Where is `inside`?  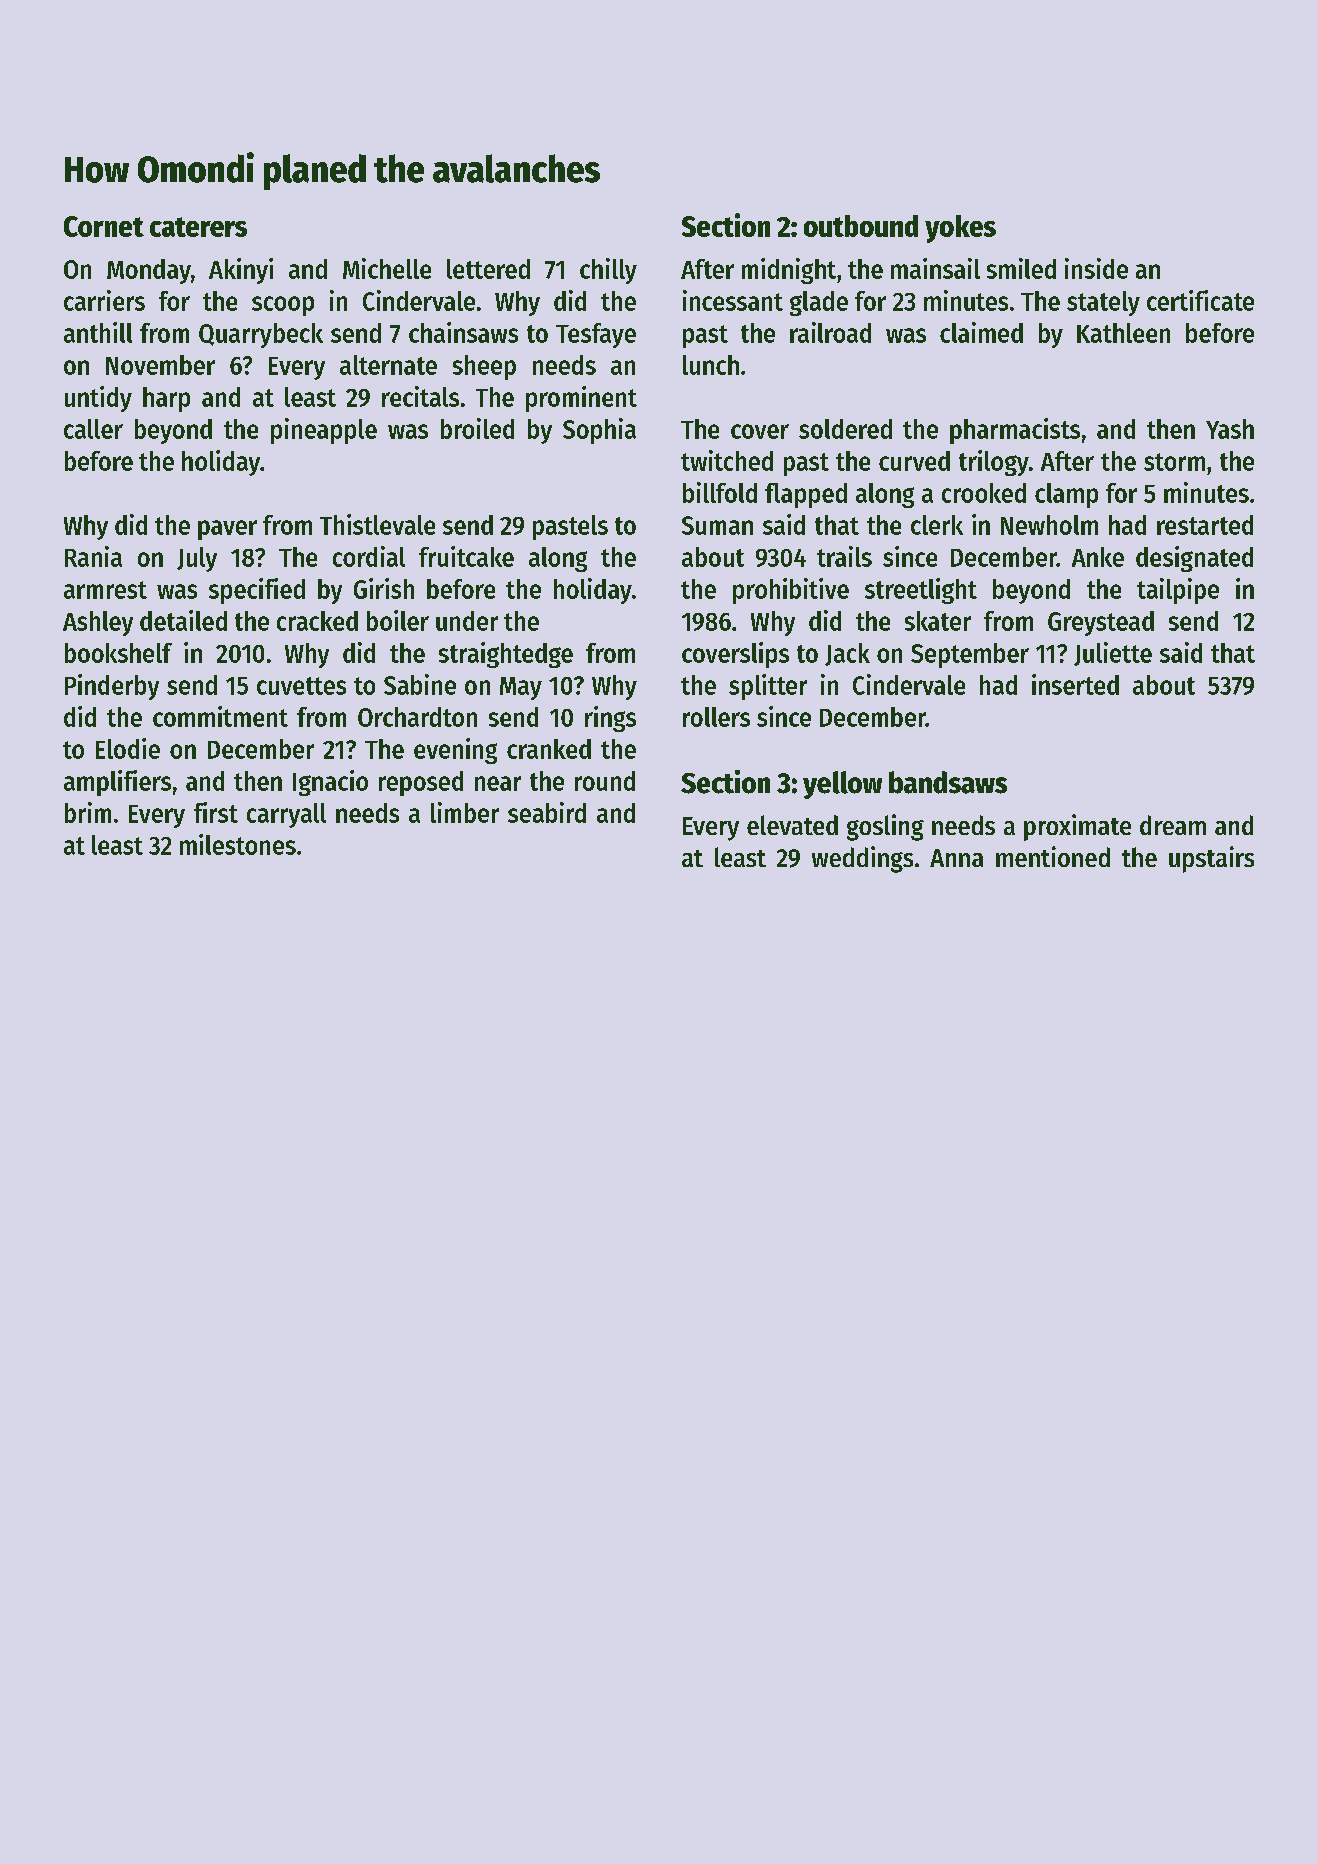 inside is located at coordinates (1096, 268).
